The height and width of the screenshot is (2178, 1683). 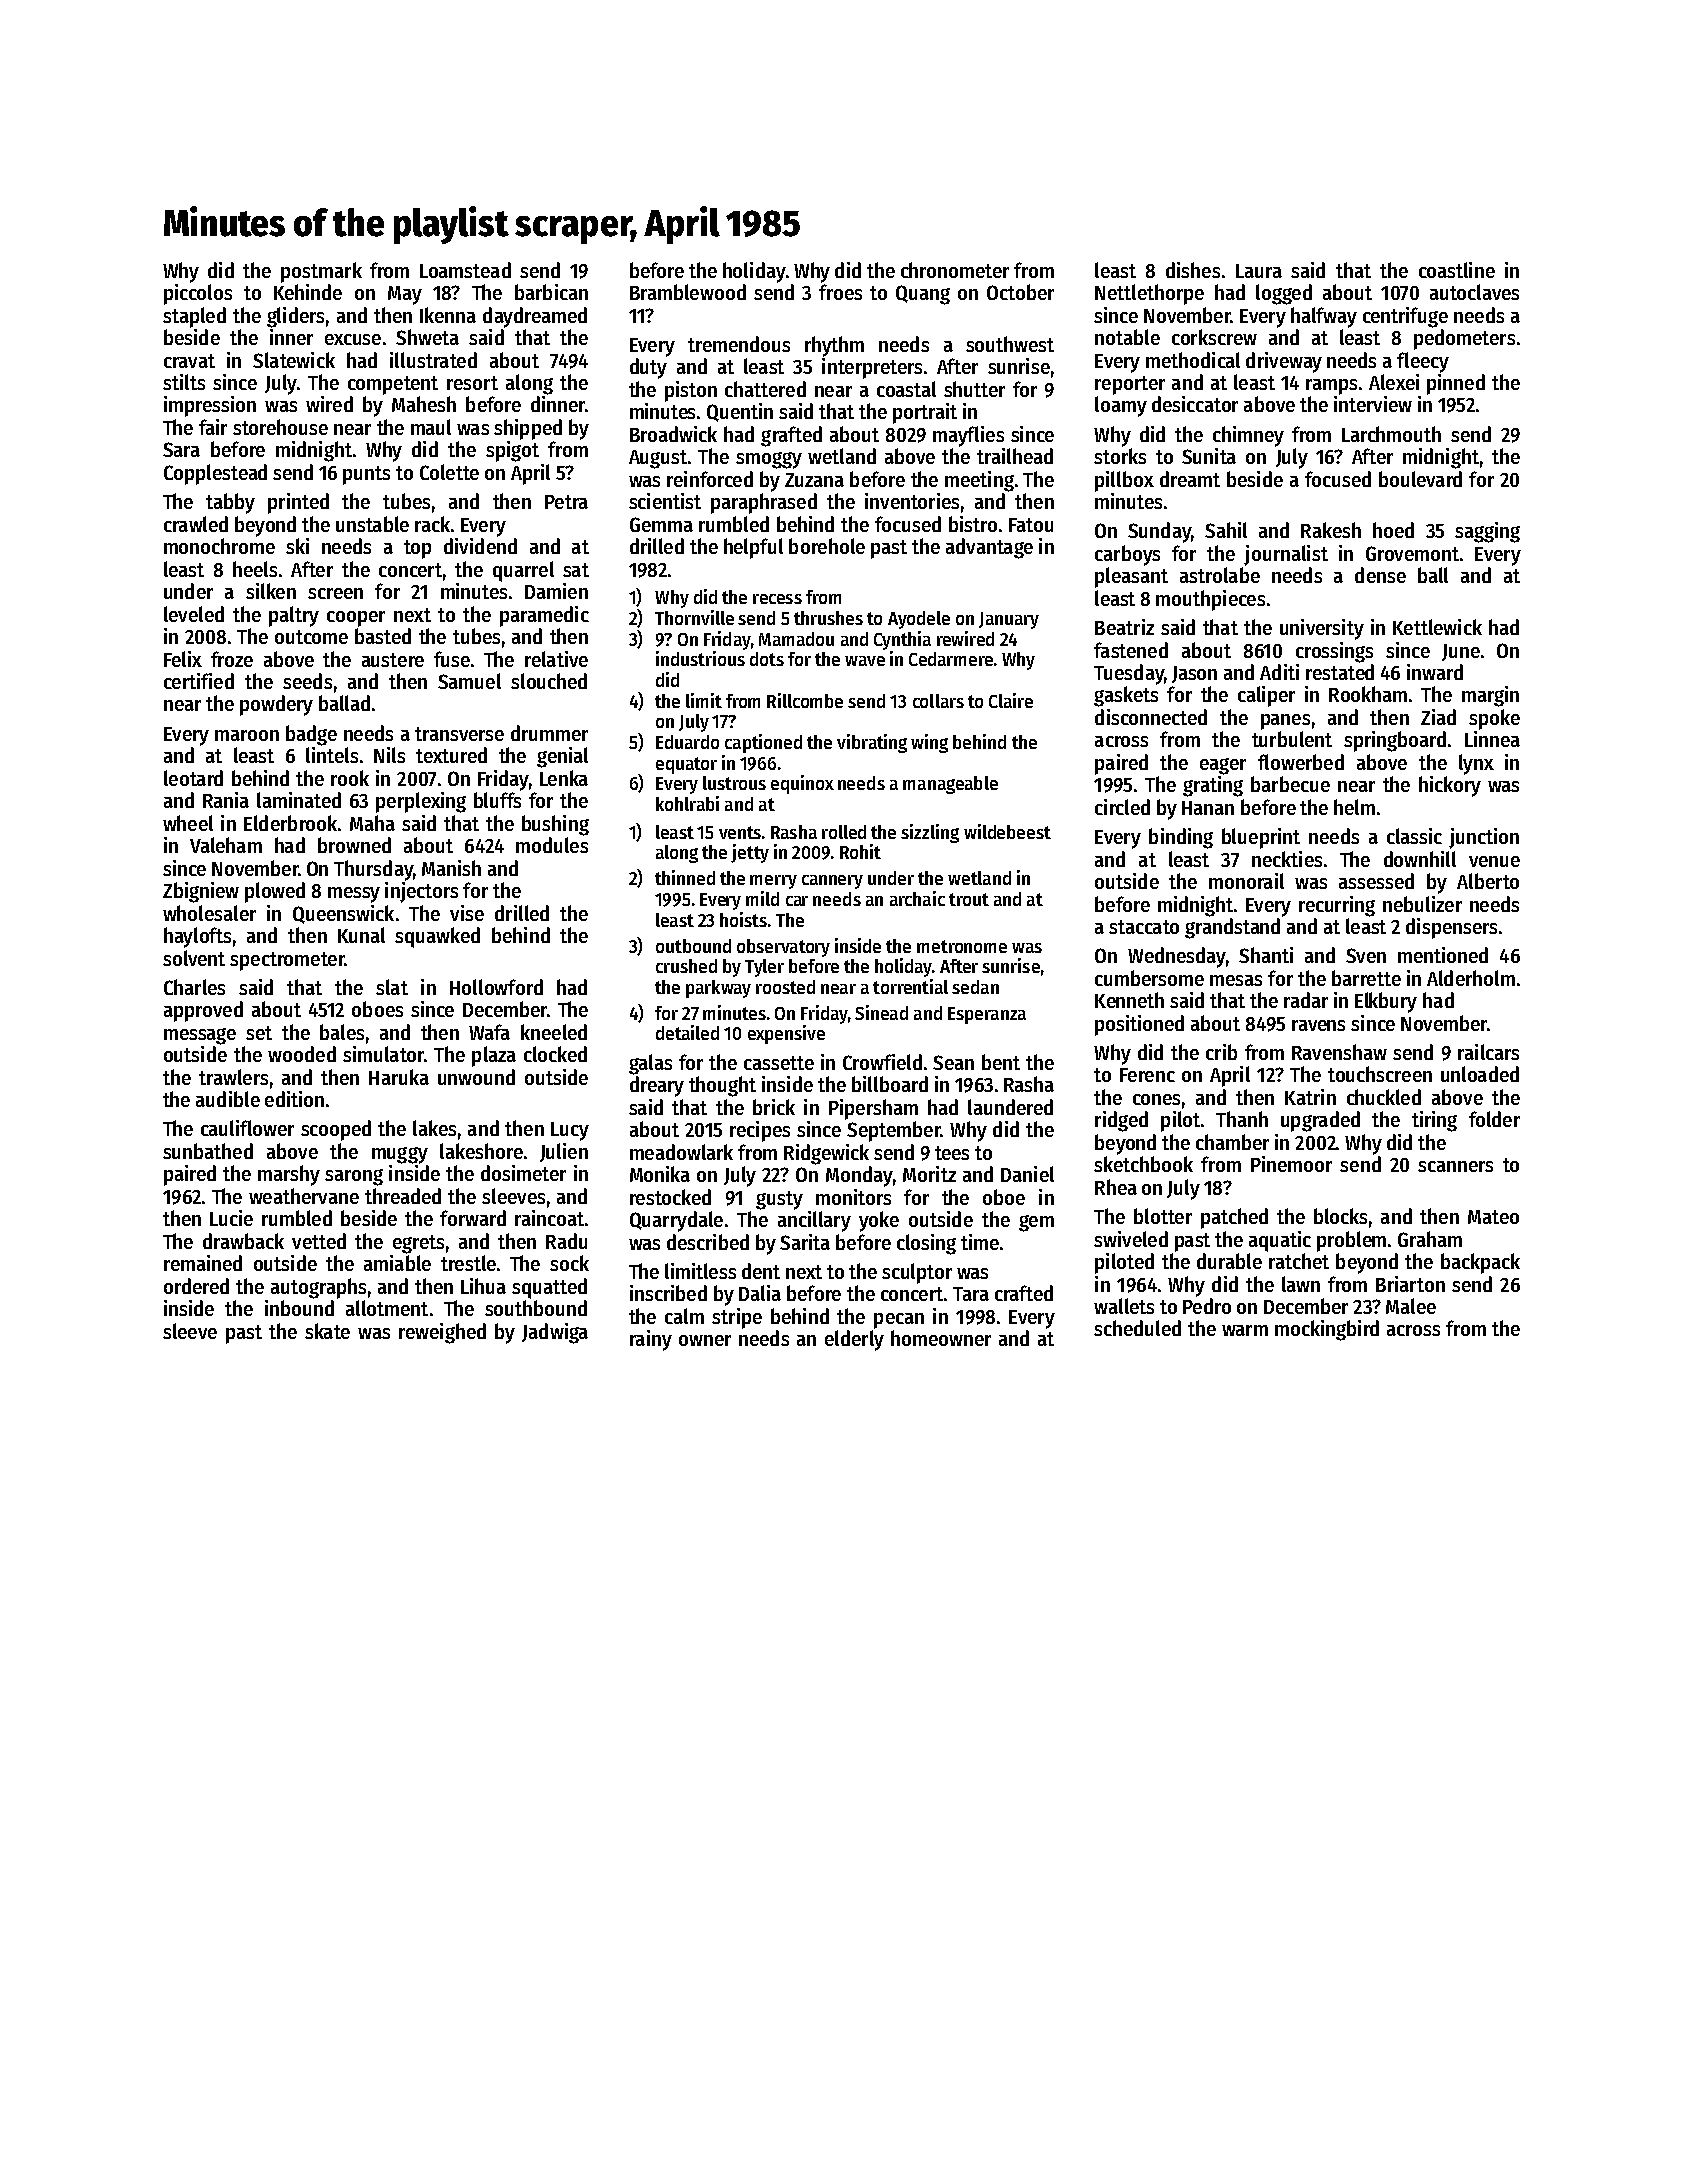 I want to click on dreamt, so click(x=1190, y=479).
